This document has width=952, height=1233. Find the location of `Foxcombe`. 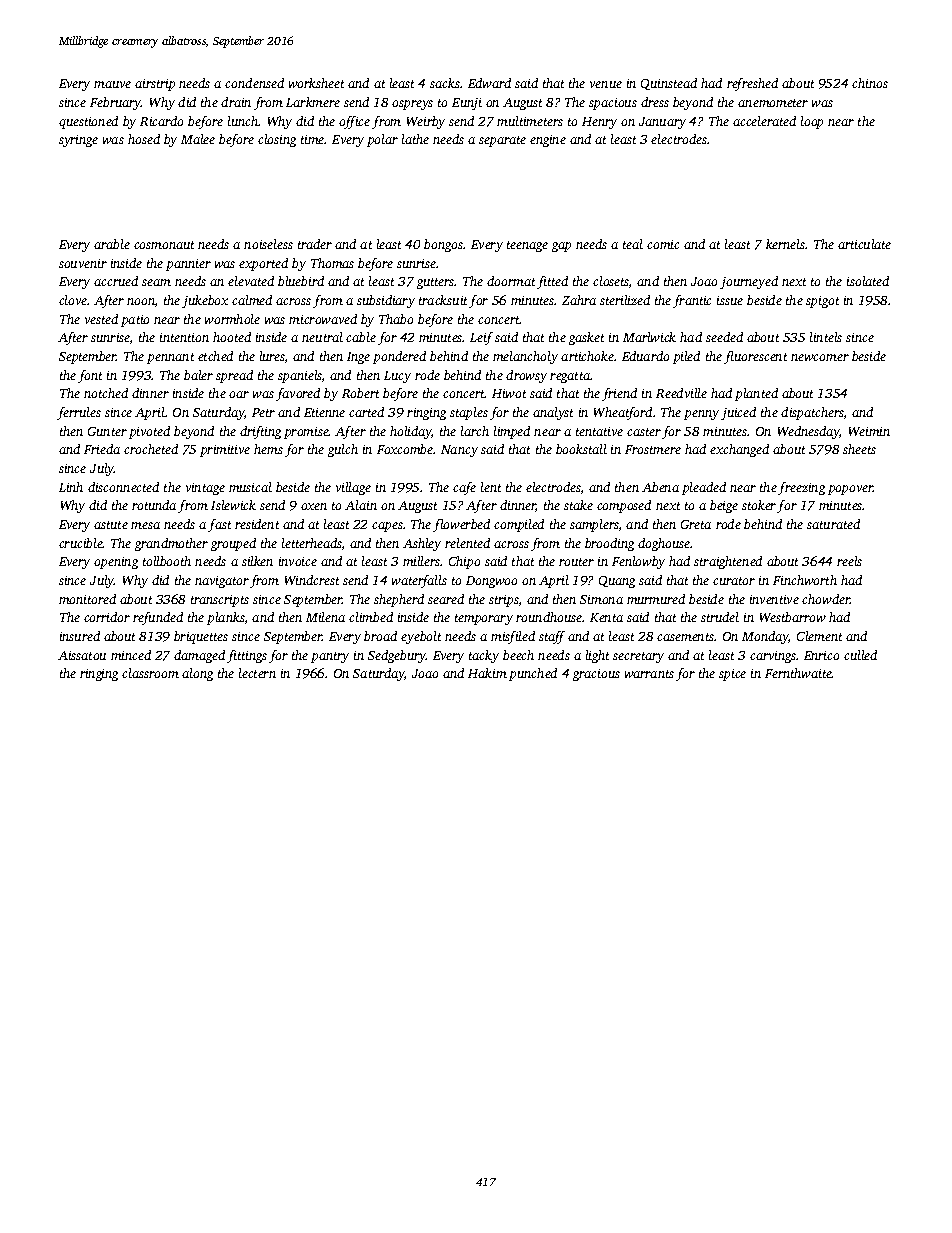

Foxcombe is located at coordinates (405, 449).
